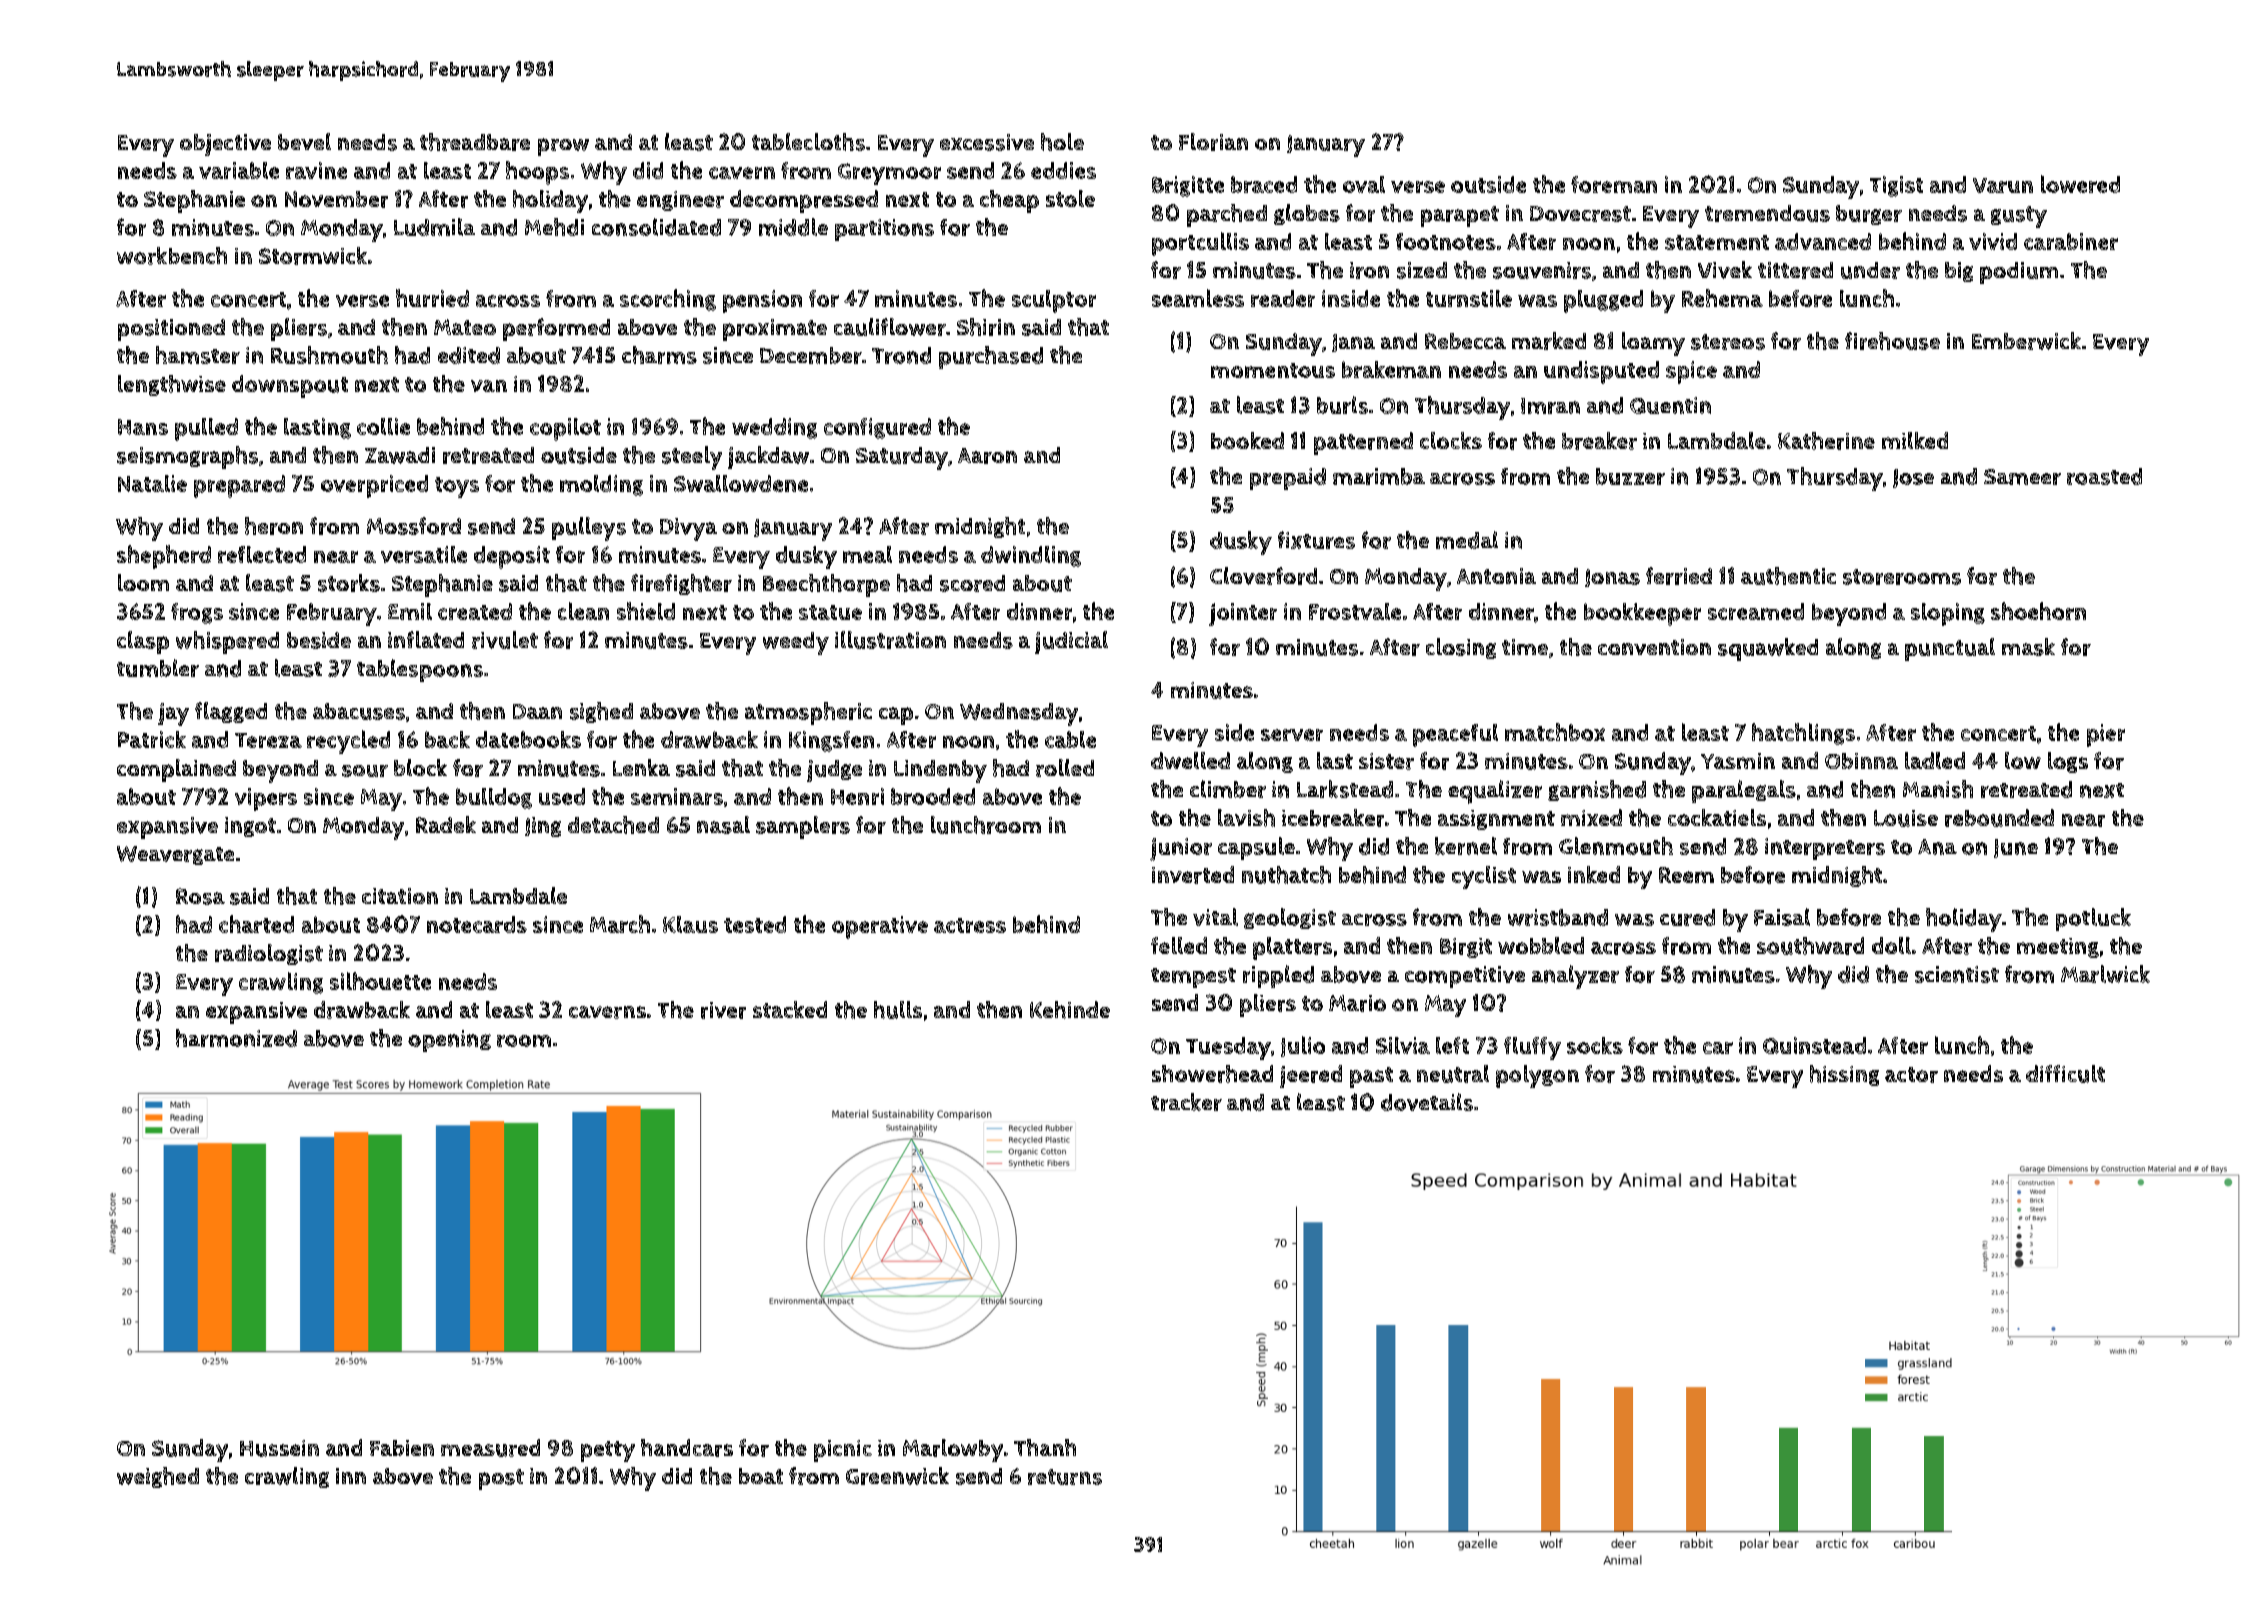  Describe the element at coordinates (1614, 184) in the document. I see `foreman` at that location.
